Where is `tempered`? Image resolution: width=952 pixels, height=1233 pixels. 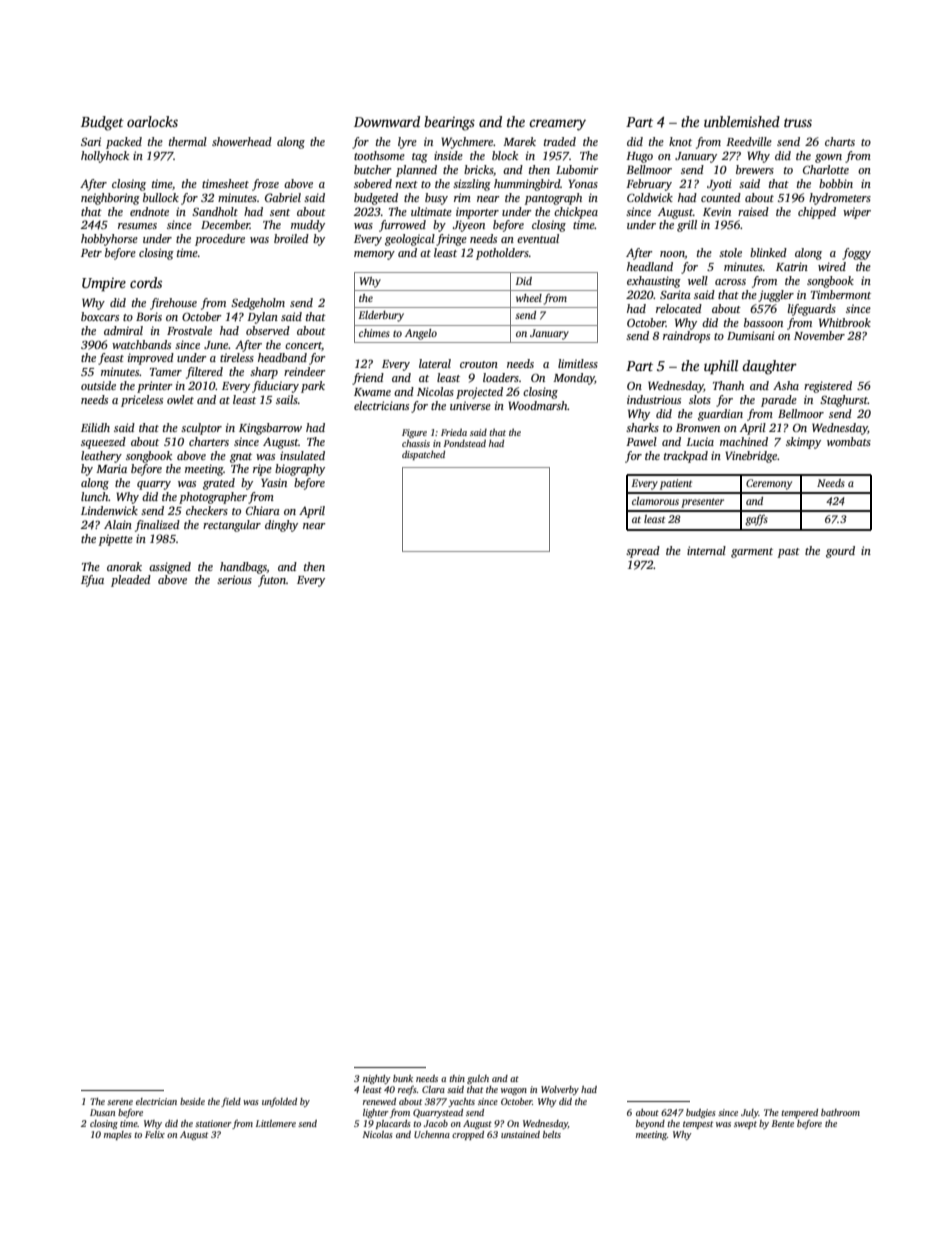 tempered is located at coordinates (799, 1113).
